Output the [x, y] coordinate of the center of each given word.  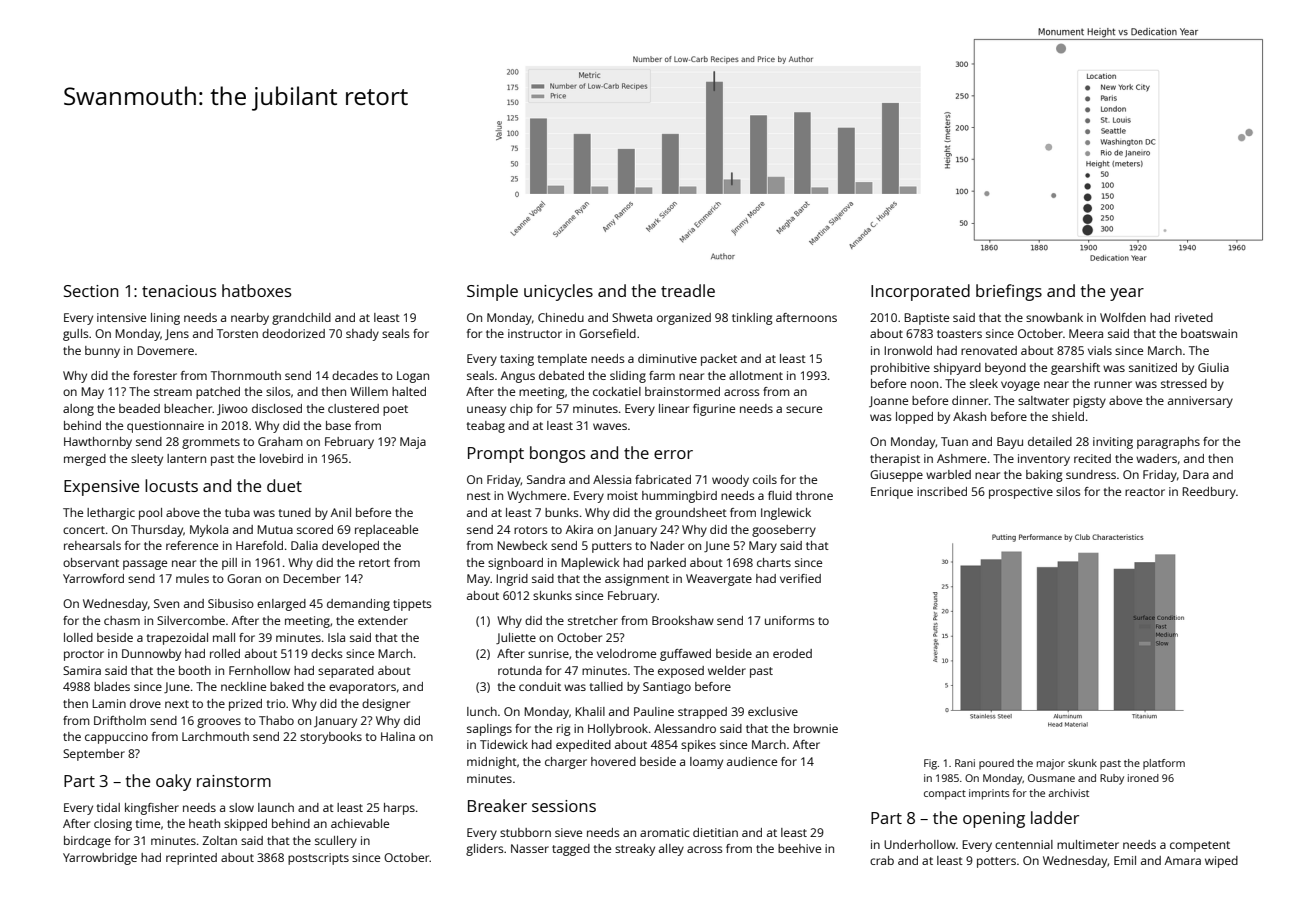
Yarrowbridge [100, 859]
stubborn [525, 832]
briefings [1009, 292]
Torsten [237, 333]
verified [800, 578]
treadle [688, 290]
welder [727, 670]
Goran [244, 578]
